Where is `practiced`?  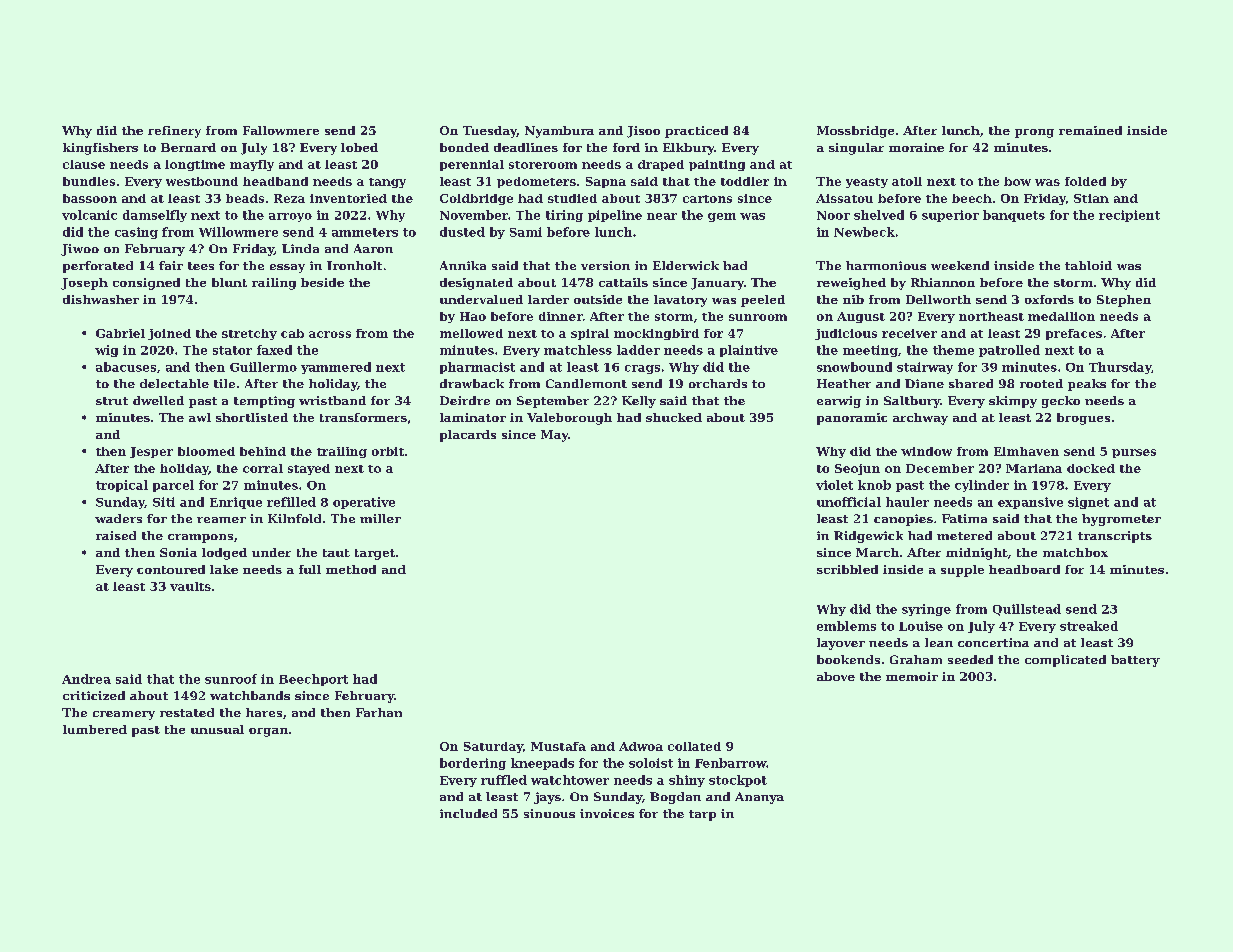
practiced is located at coordinates (696, 132).
